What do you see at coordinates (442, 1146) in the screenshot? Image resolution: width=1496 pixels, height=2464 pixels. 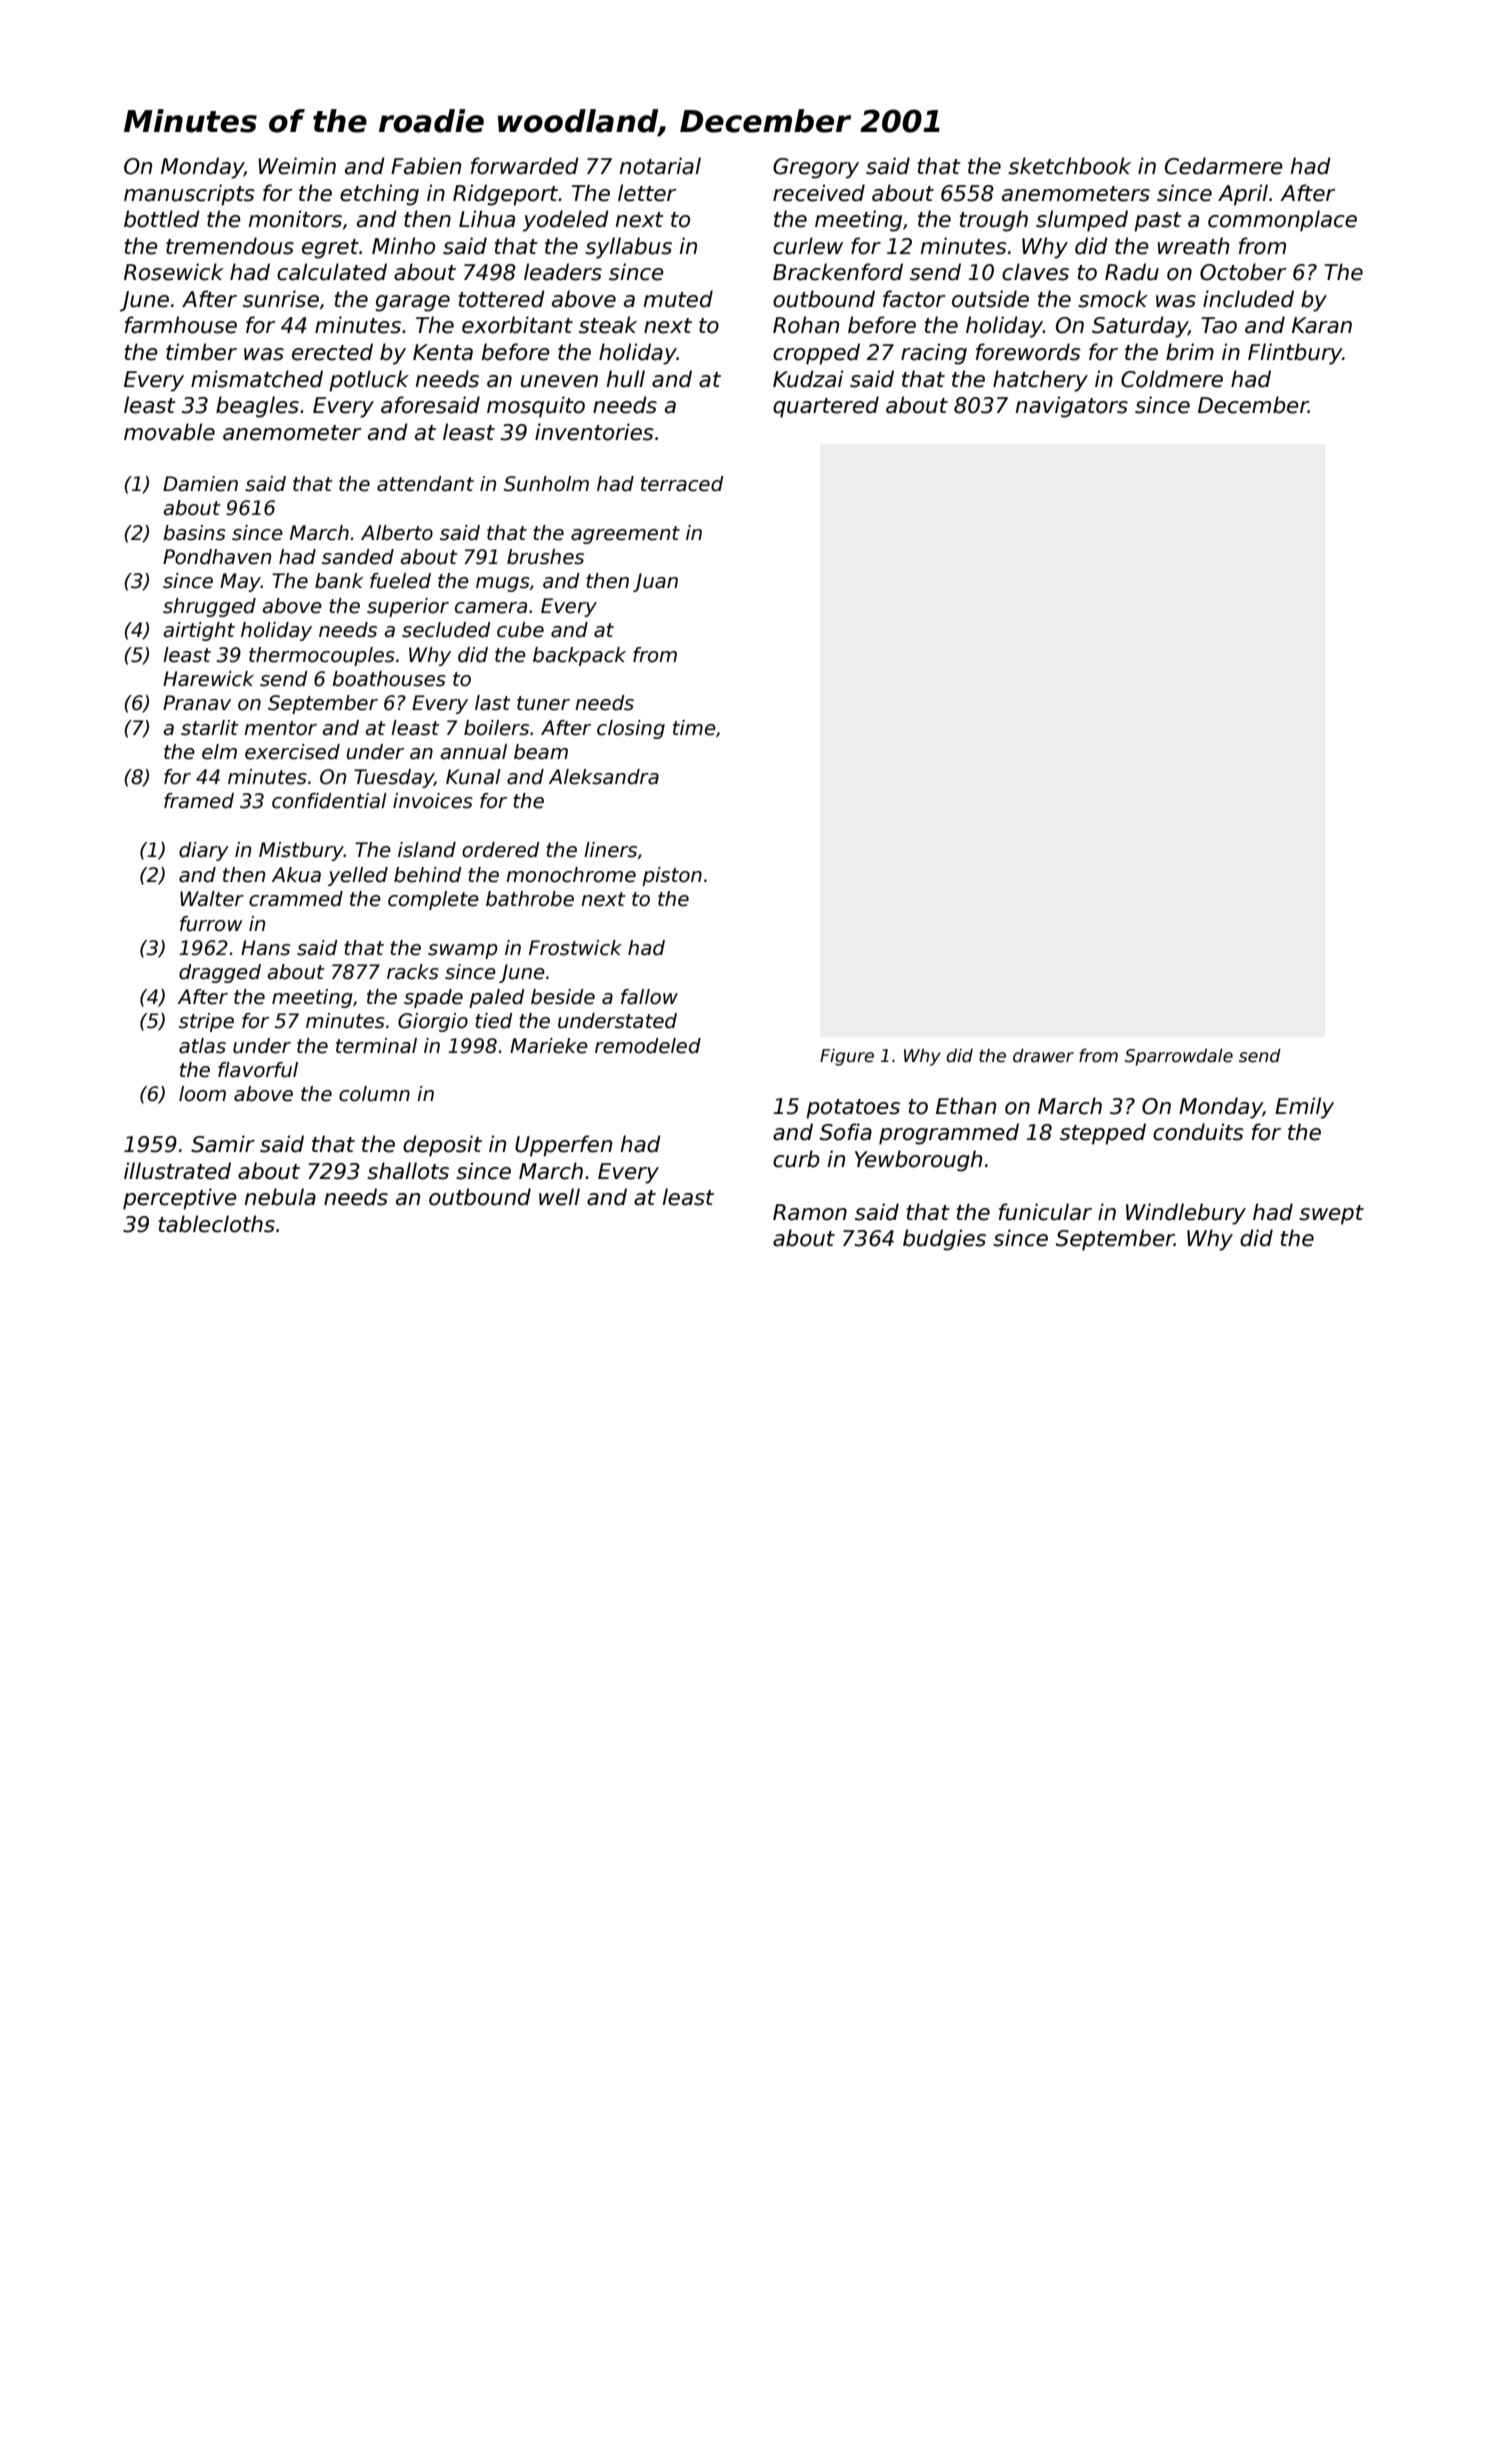 I see `deposit` at bounding box center [442, 1146].
